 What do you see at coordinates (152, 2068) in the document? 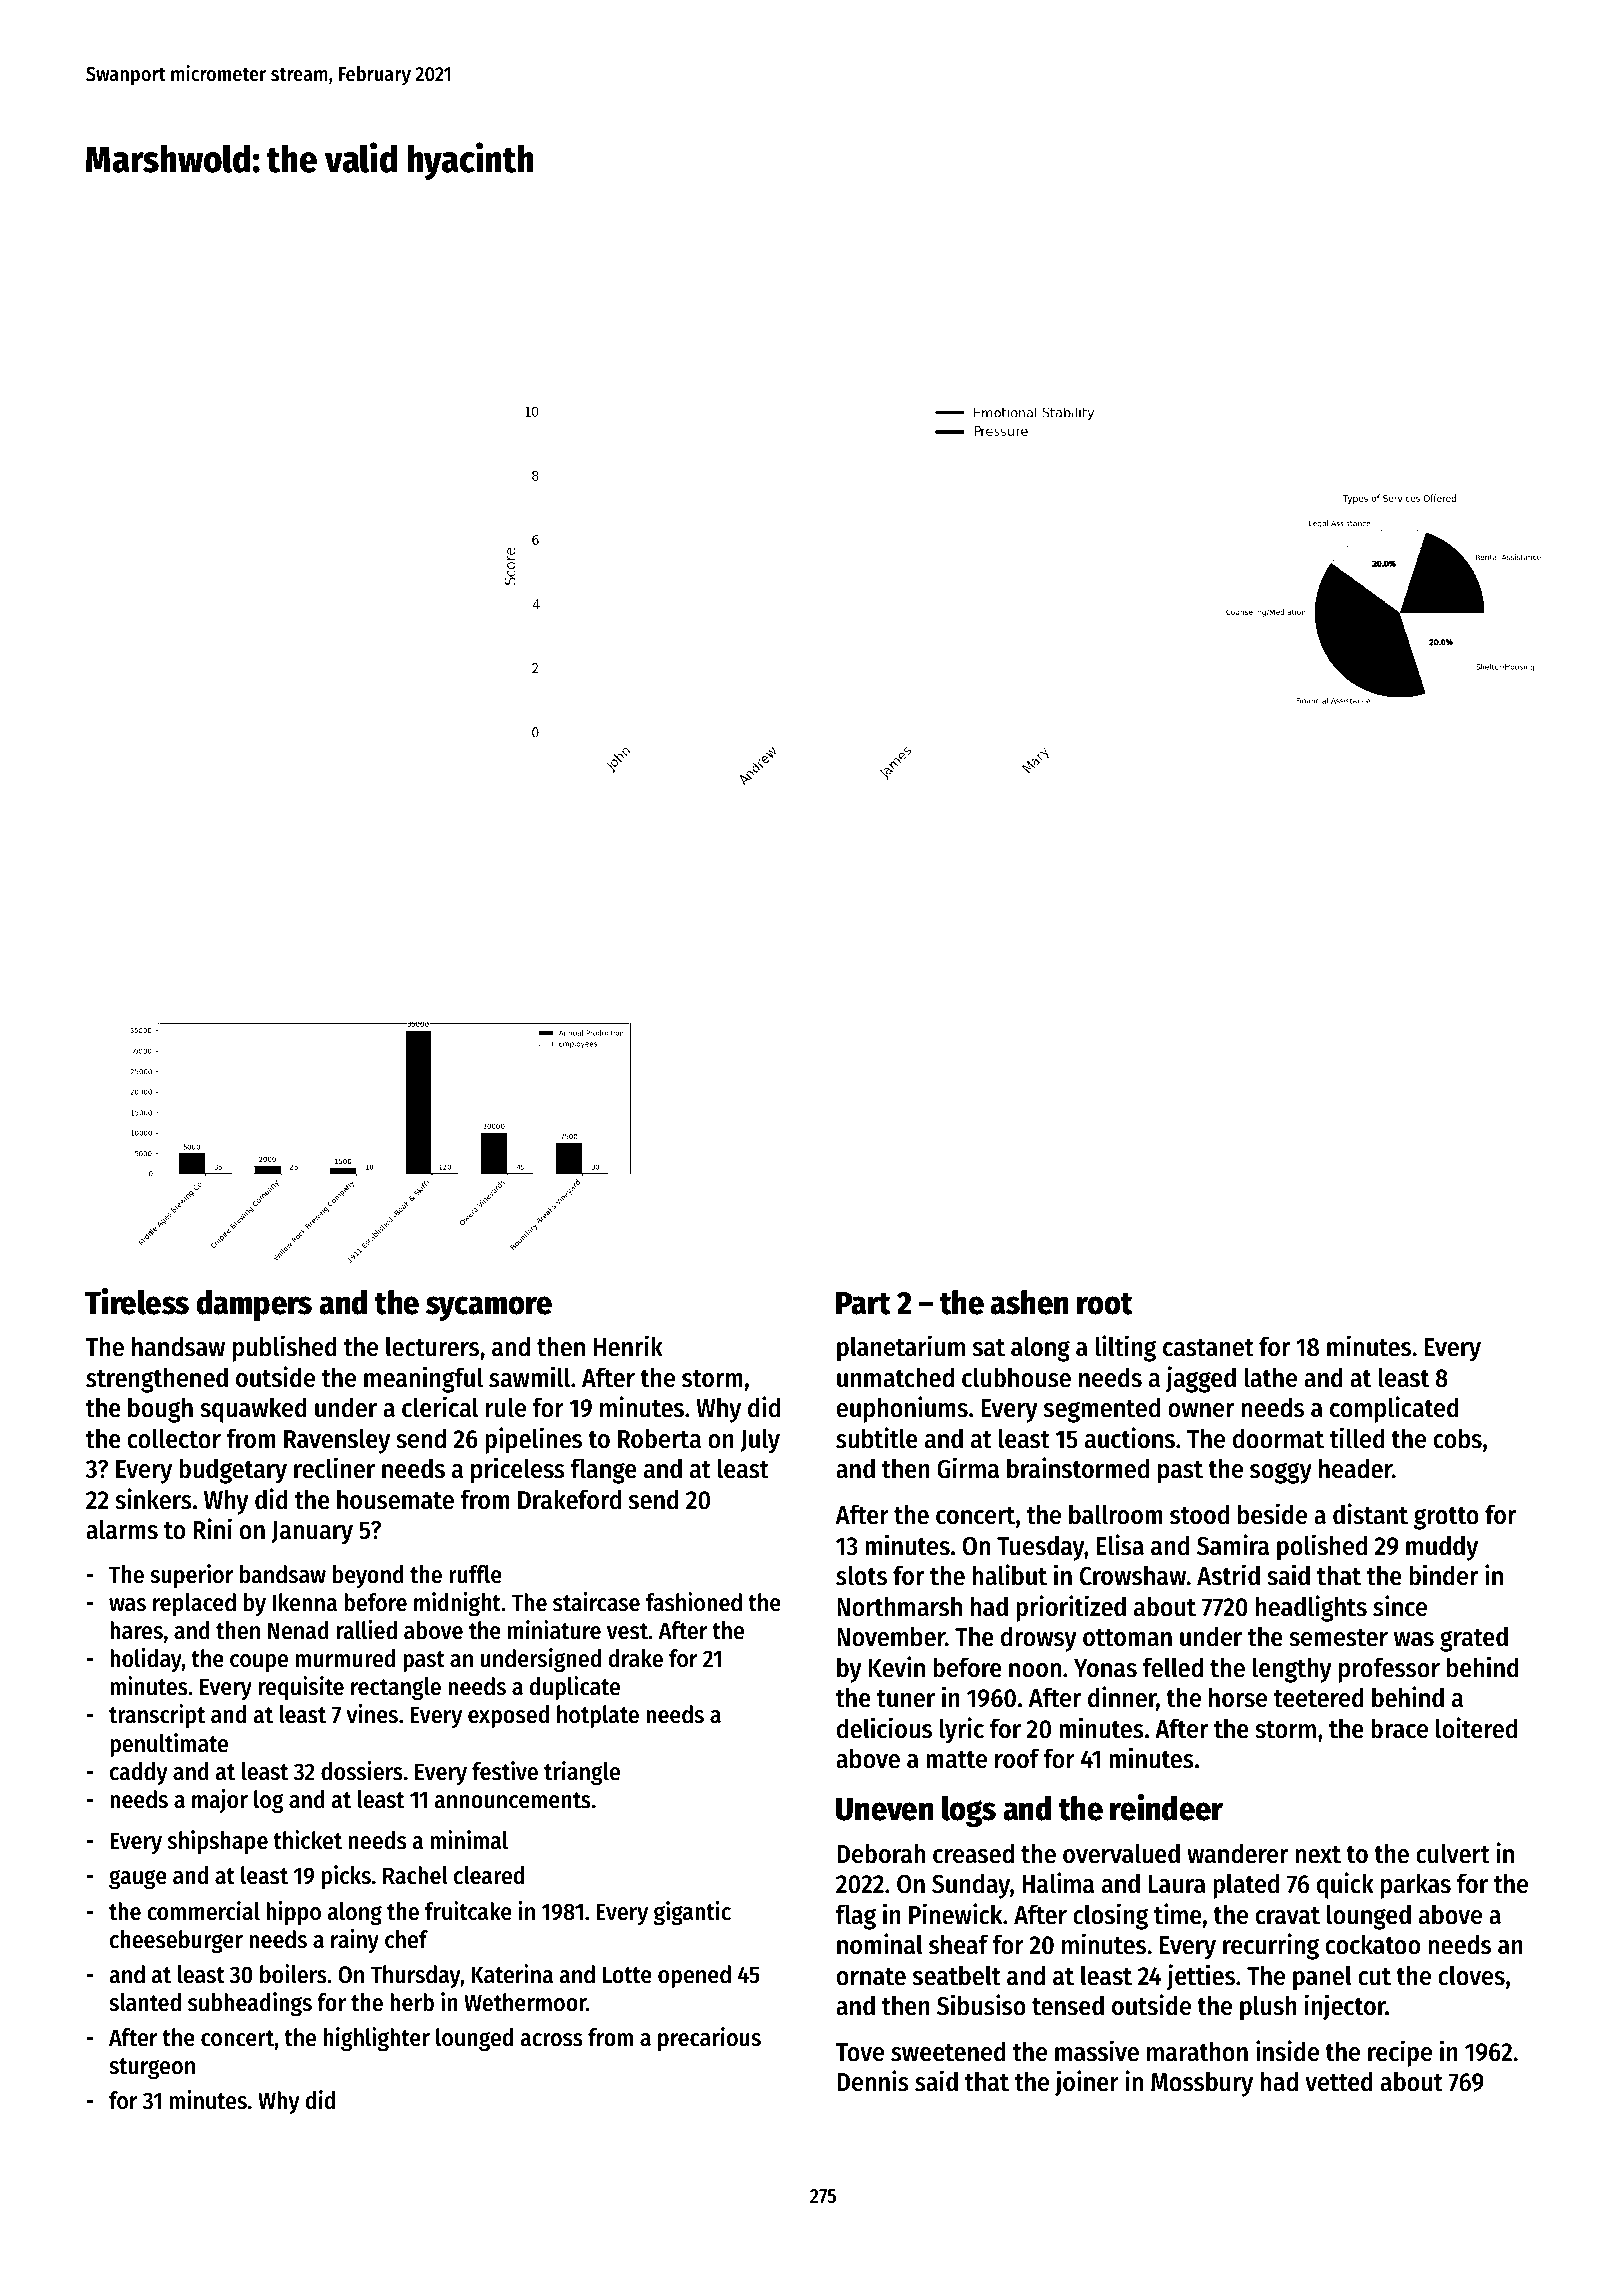
I see `sturgeon` at bounding box center [152, 2068].
